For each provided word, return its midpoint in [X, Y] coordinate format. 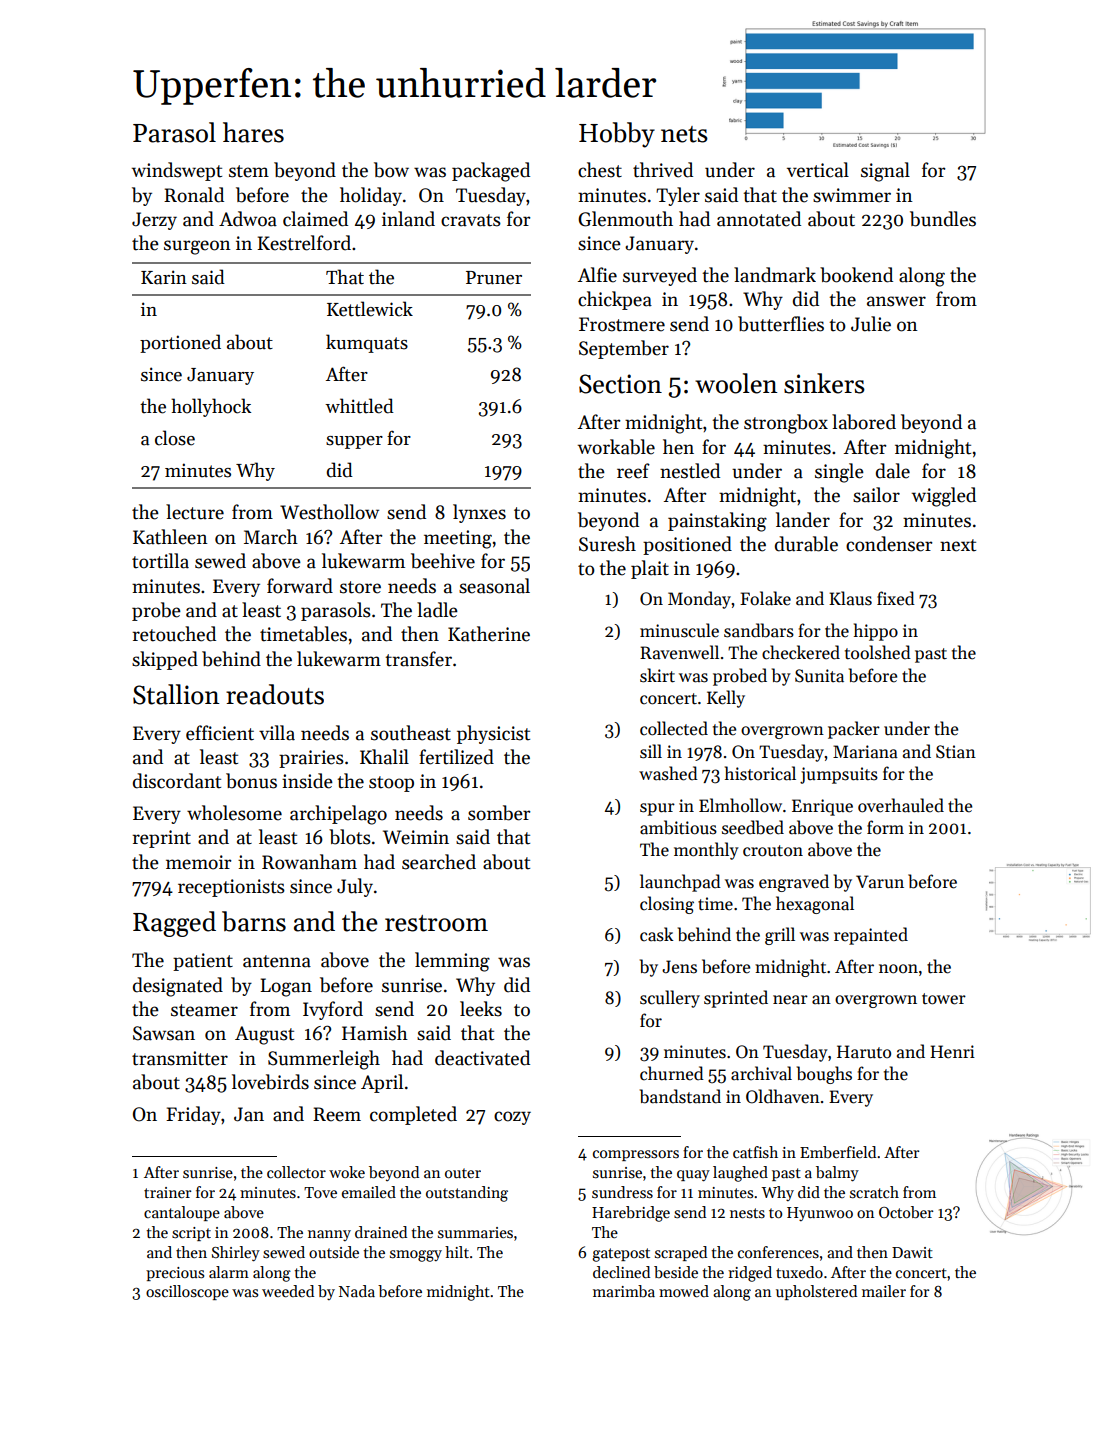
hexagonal [815, 905]
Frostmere [622, 324]
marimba [624, 1291]
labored [864, 422]
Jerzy [154, 221]
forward [300, 586]
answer [896, 301]
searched [439, 862]
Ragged [174, 924]
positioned [687, 545]
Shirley [236, 1254]
